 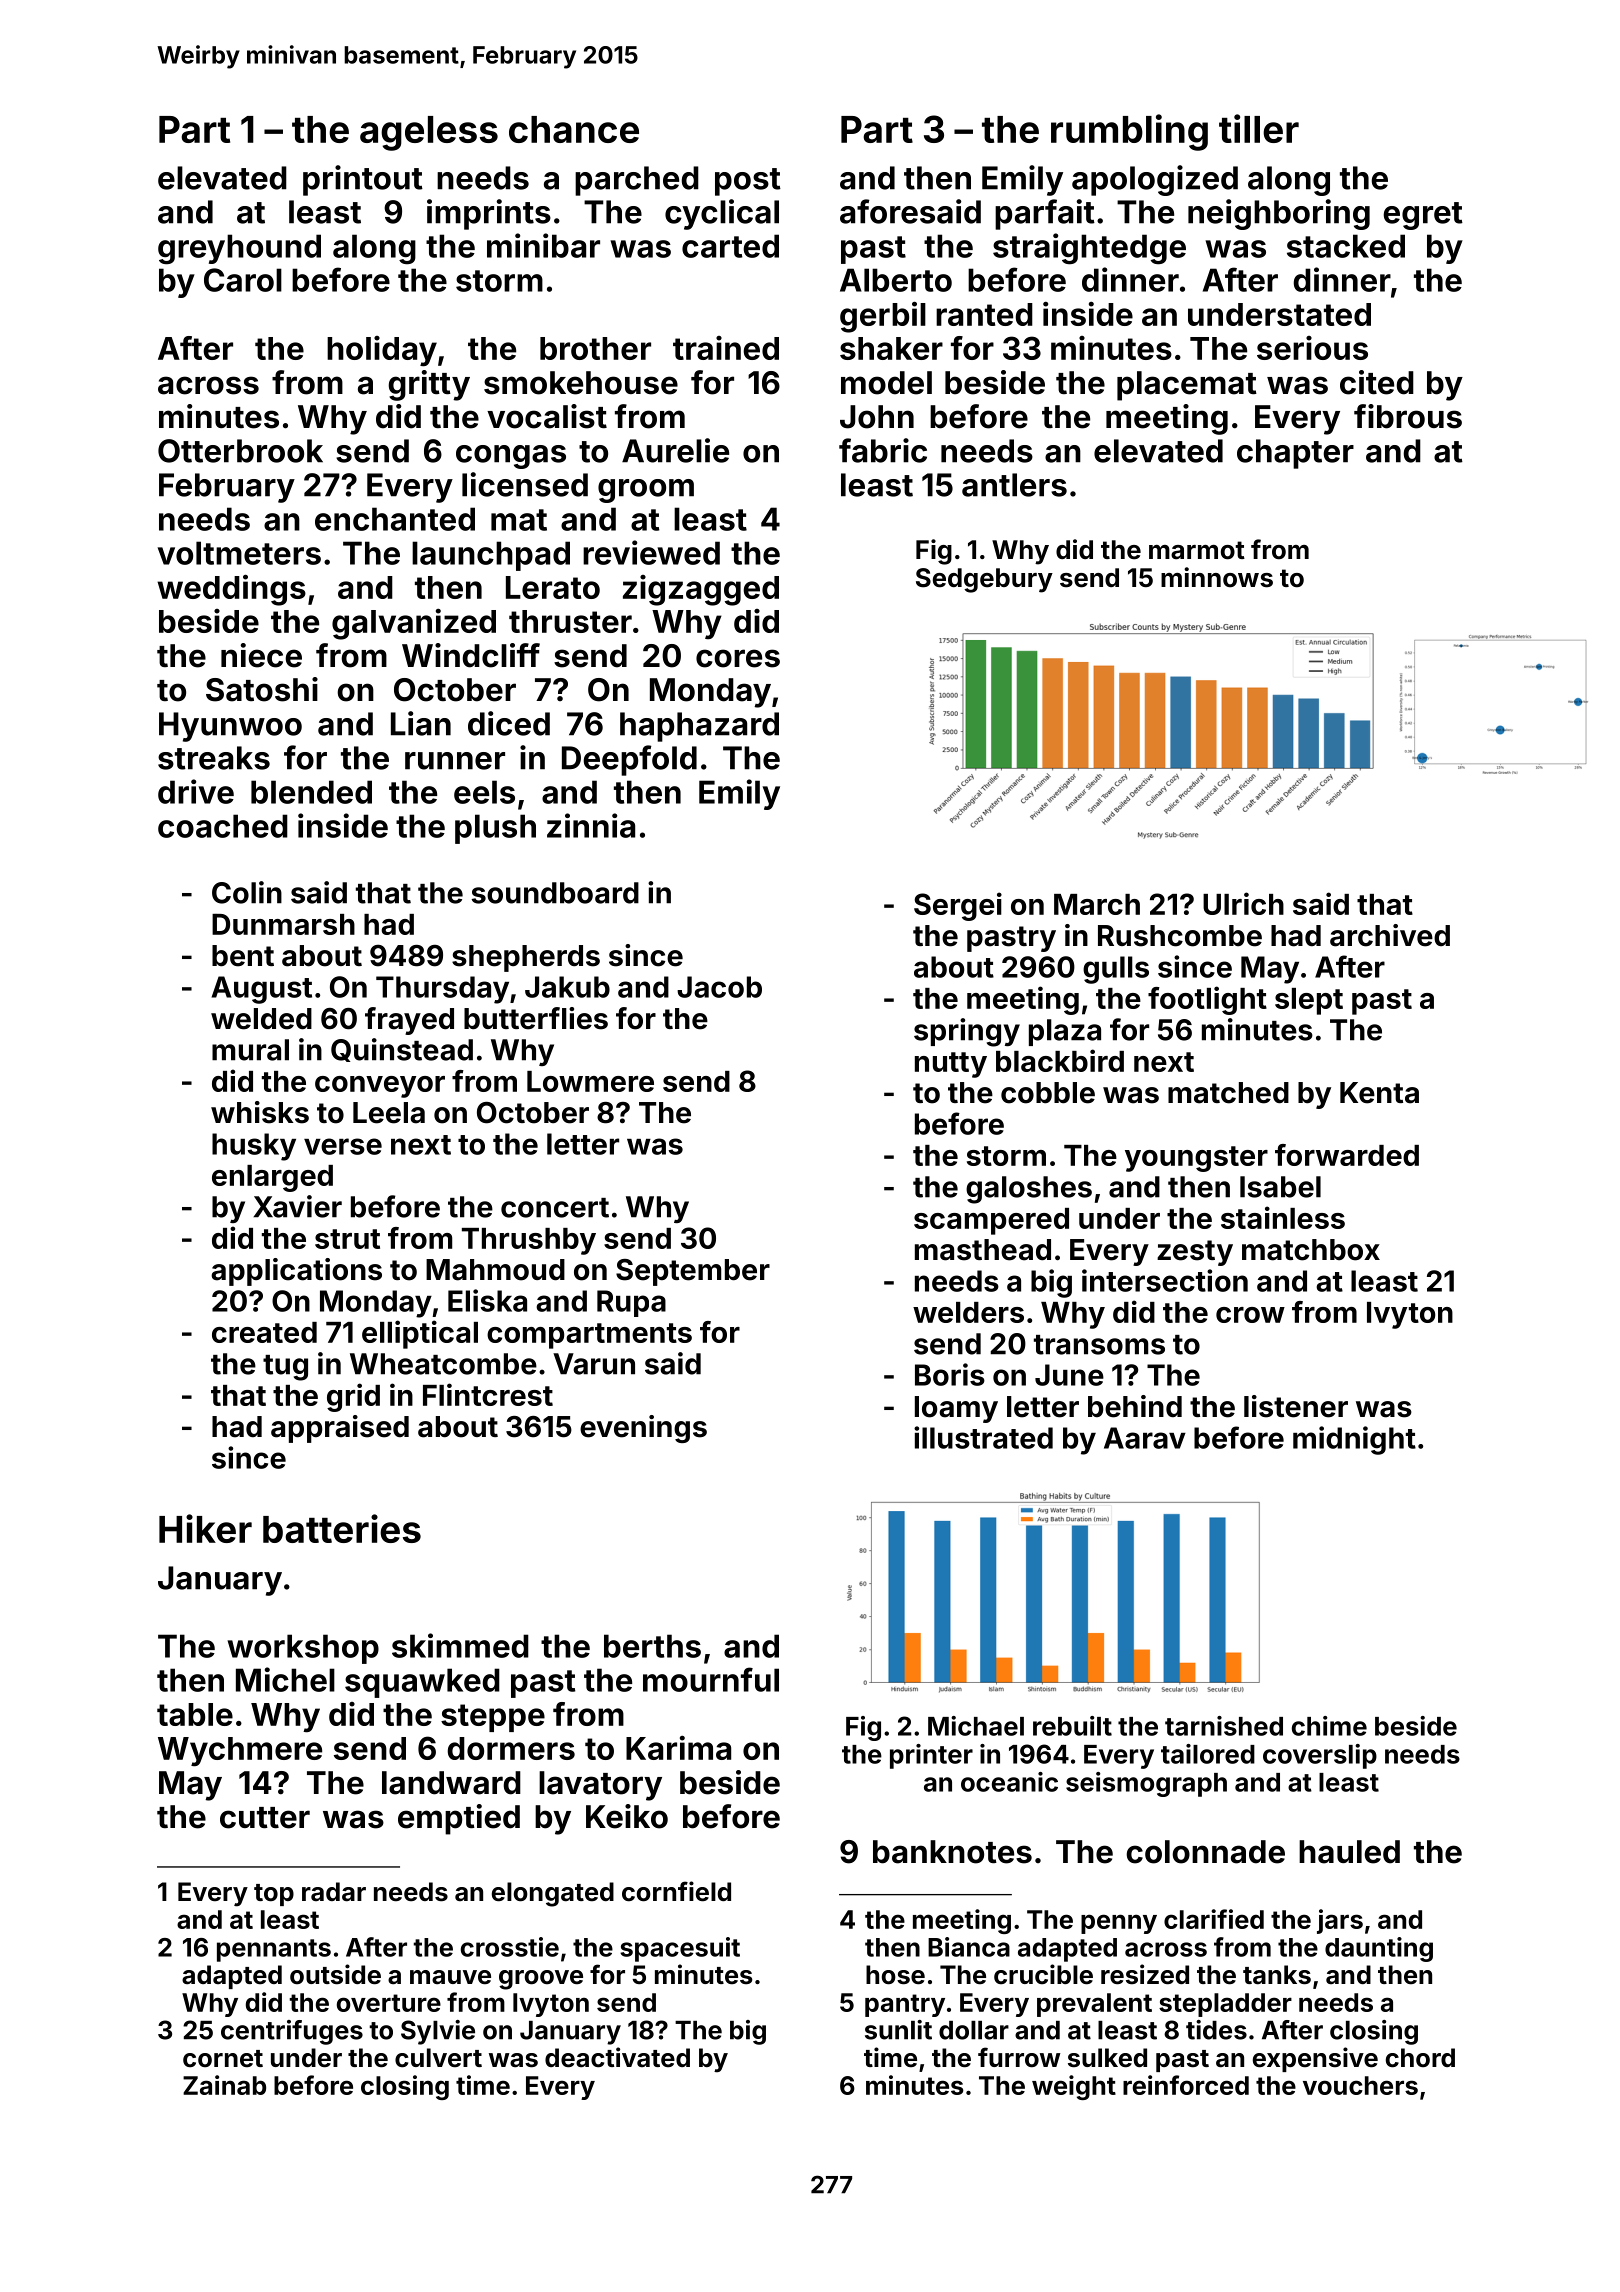 What do you see at coordinates (438, 2058) in the page?
I see `culvert` at bounding box center [438, 2058].
